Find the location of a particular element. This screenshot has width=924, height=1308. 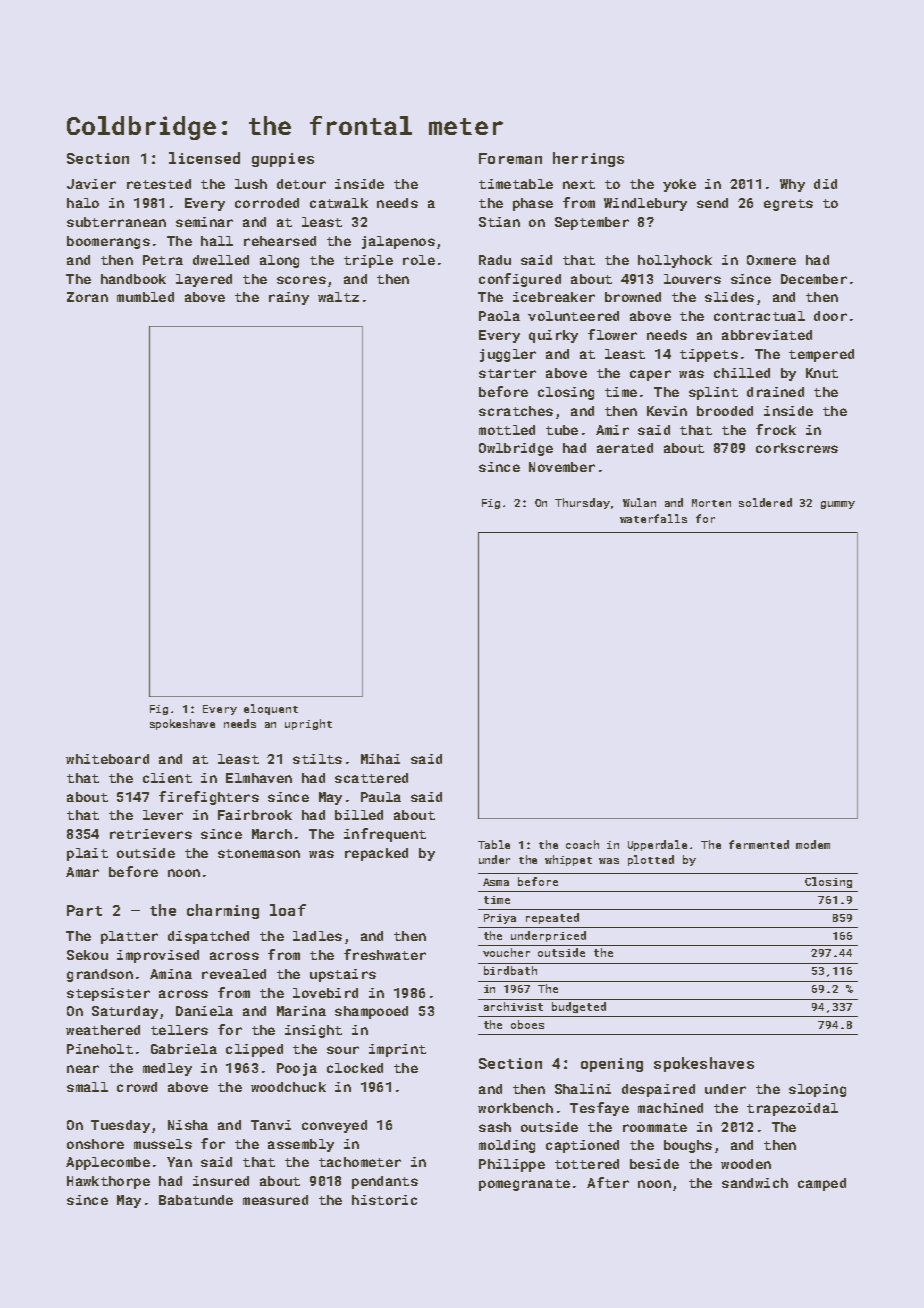

lush is located at coordinates (251, 184).
